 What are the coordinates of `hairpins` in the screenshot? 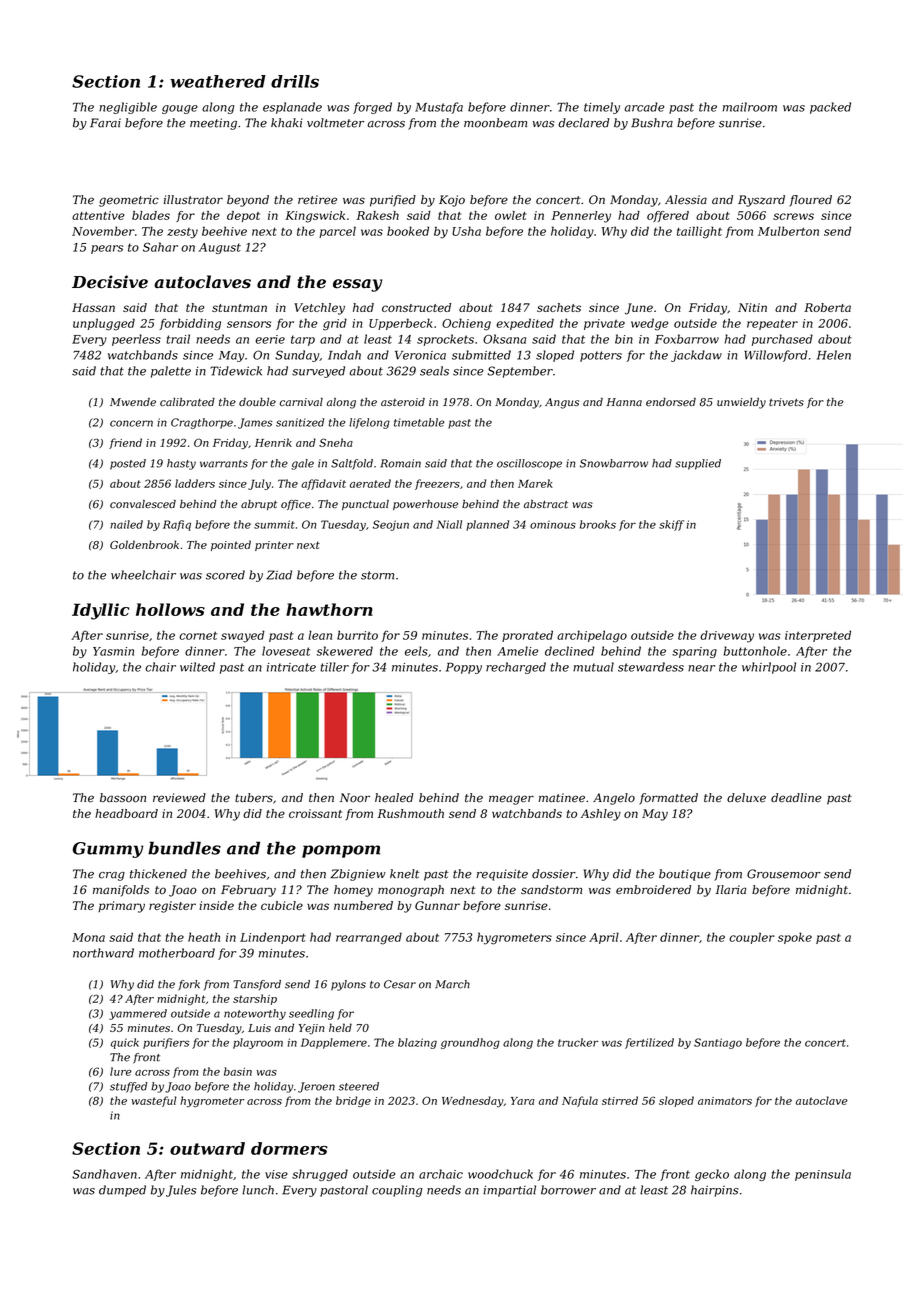 It's located at (714, 1191).
